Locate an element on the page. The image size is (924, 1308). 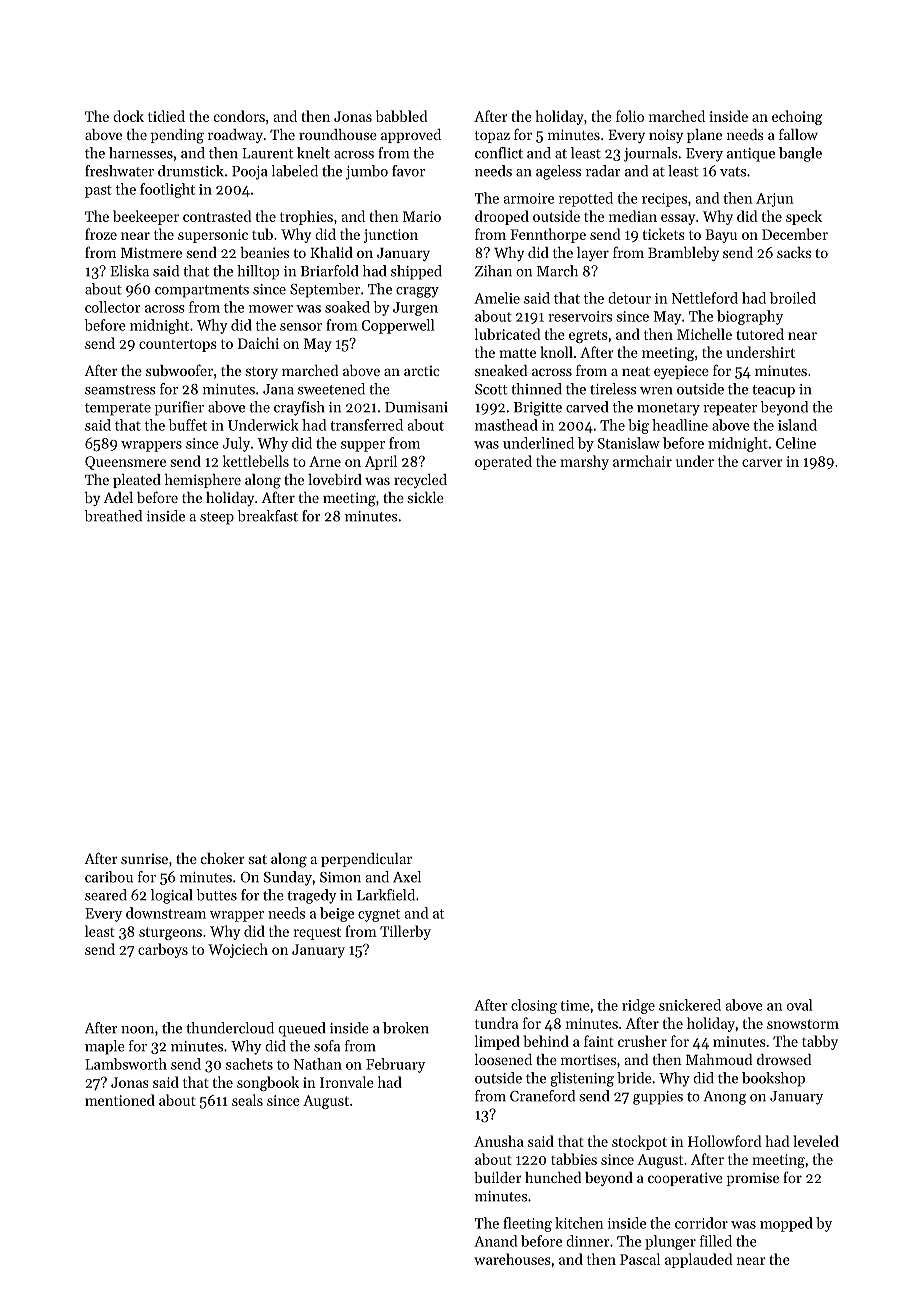
tidied is located at coordinates (166, 116).
